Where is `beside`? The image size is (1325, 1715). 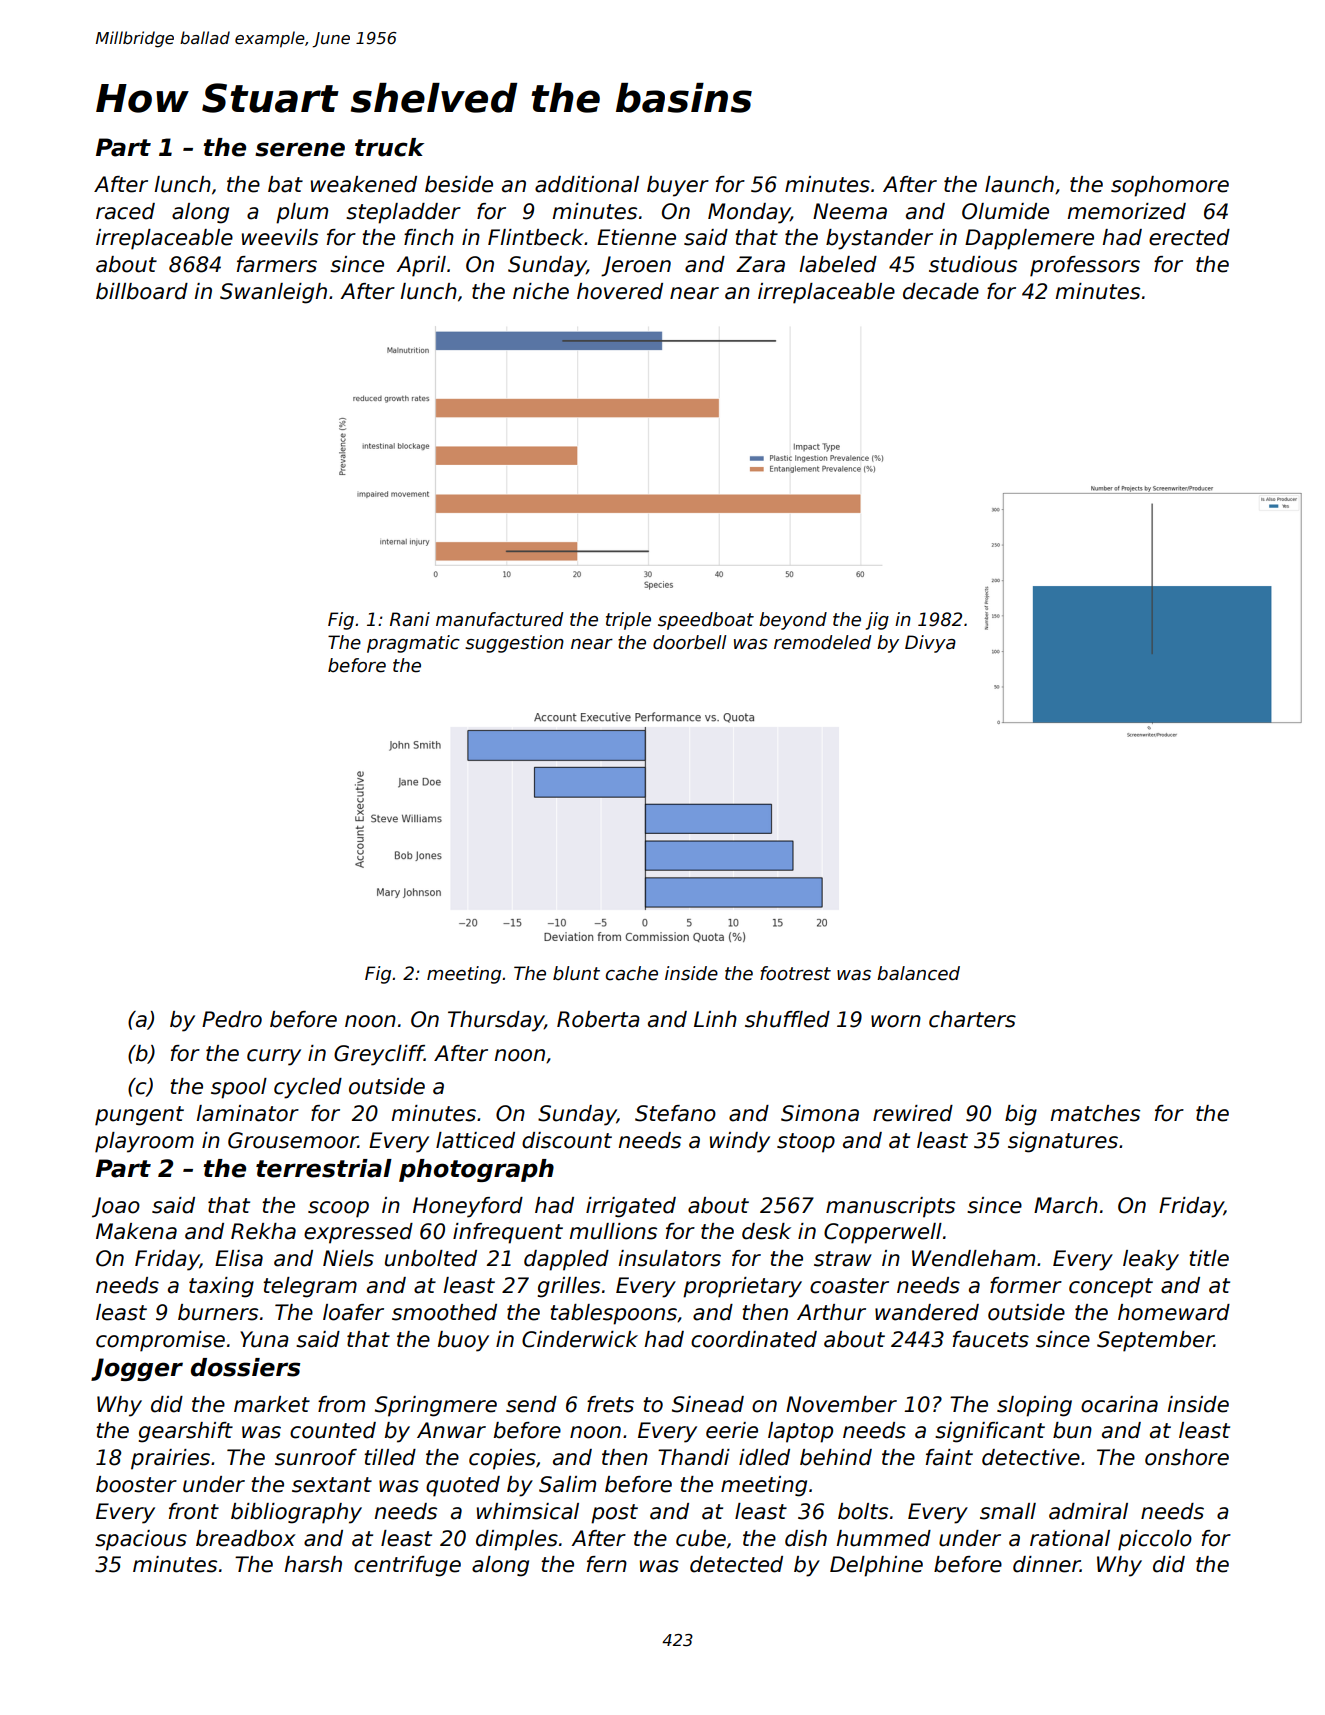
beside is located at coordinates (459, 184).
